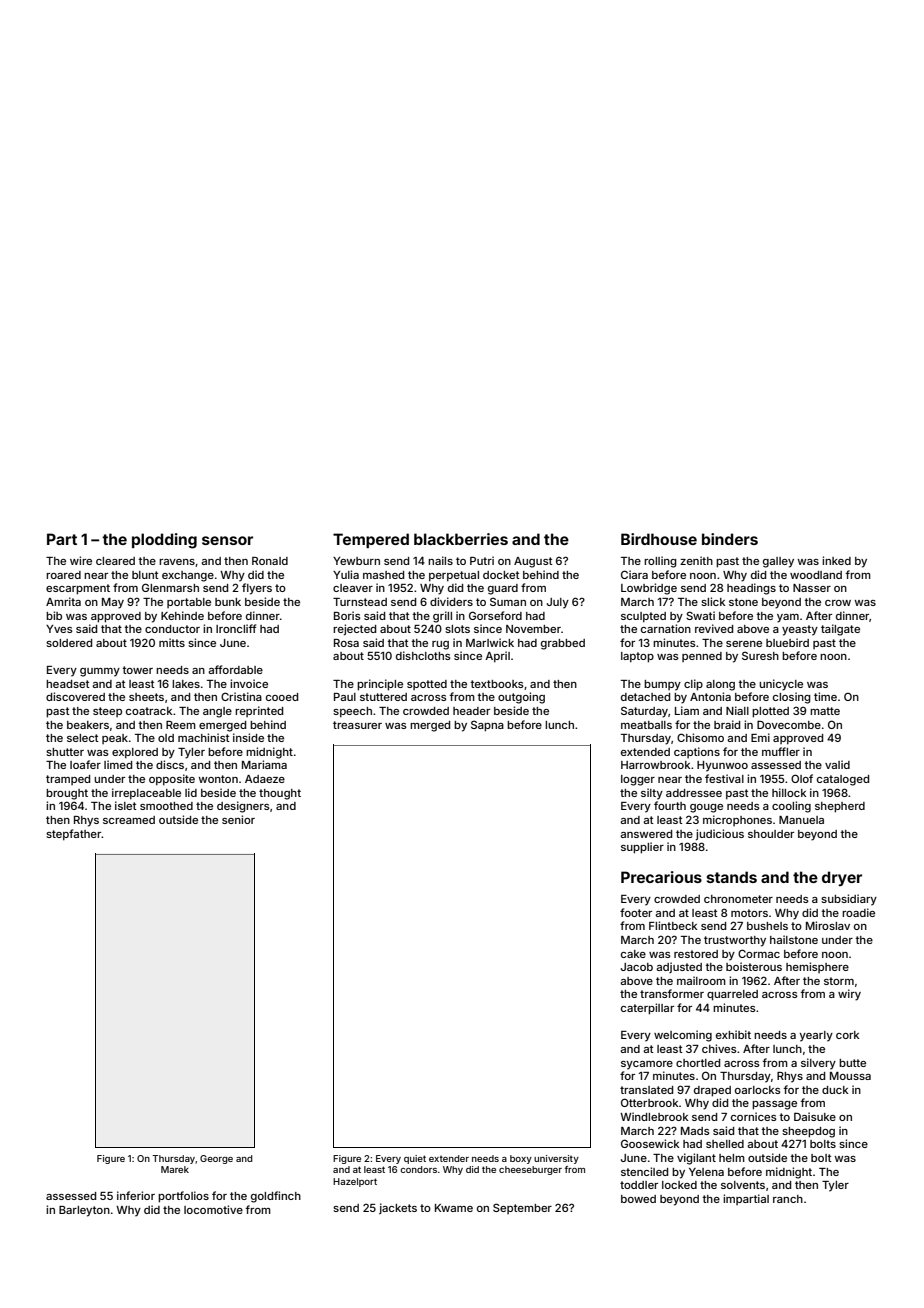 Image resolution: width=924 pixels, height=1308 pixels. Describe the element at coordinates (828, 925) in the image. I see `Miroslav` at that location.
